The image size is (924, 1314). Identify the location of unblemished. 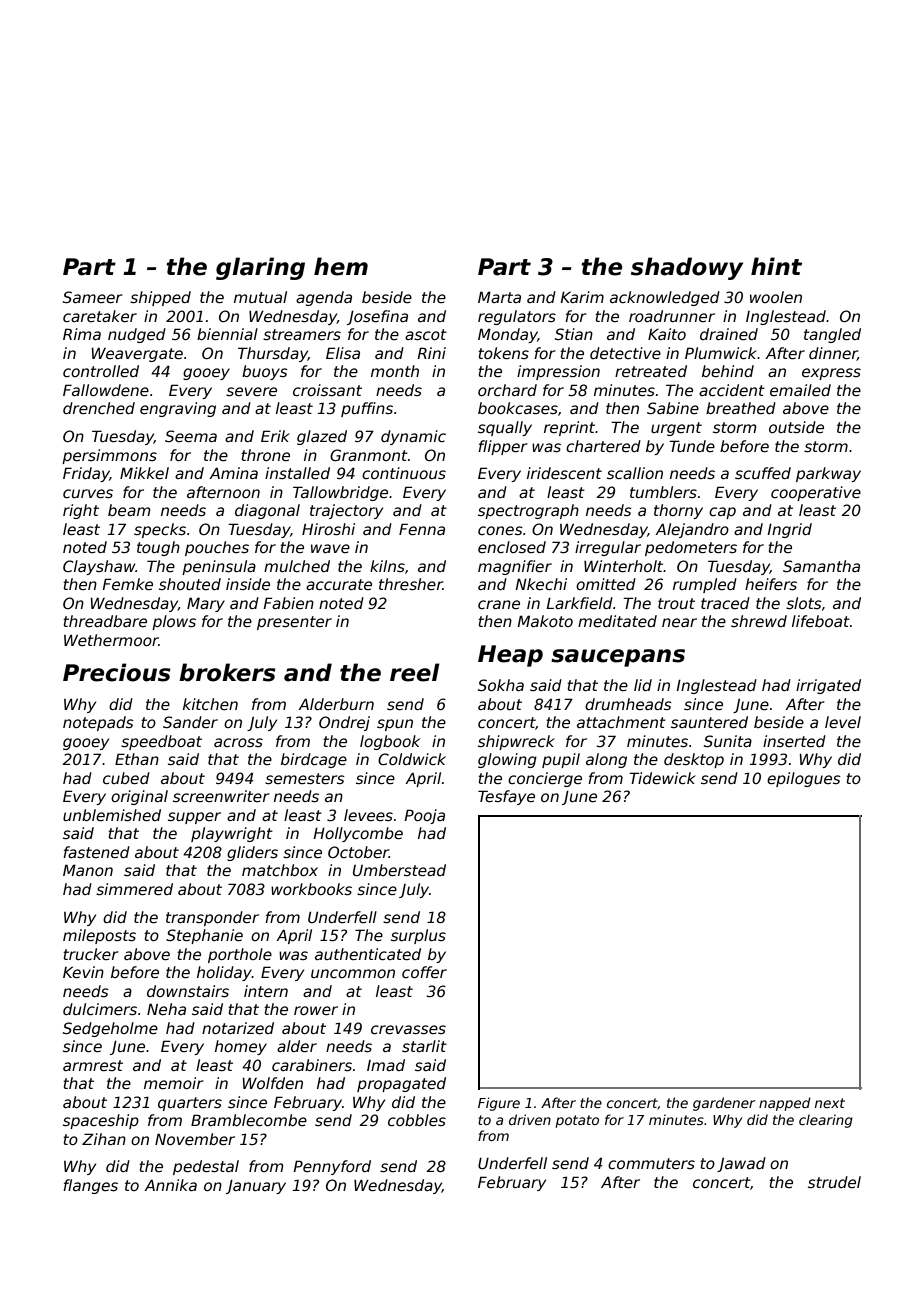
(112, 815).
